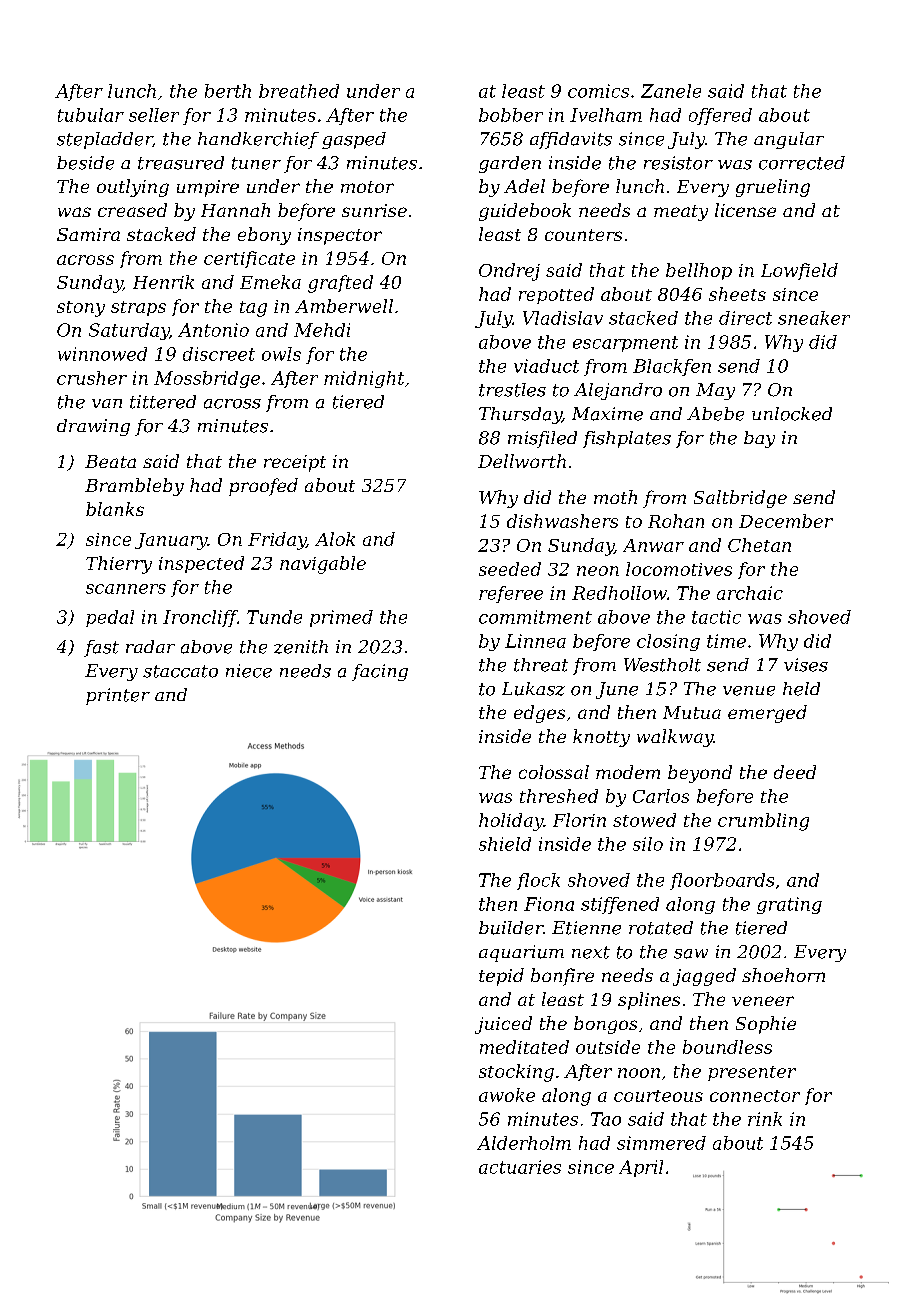 This image has height=1316, width=908. Describe the element at coordinates (542, 439) in the image. I see `misfiled` at that location.
